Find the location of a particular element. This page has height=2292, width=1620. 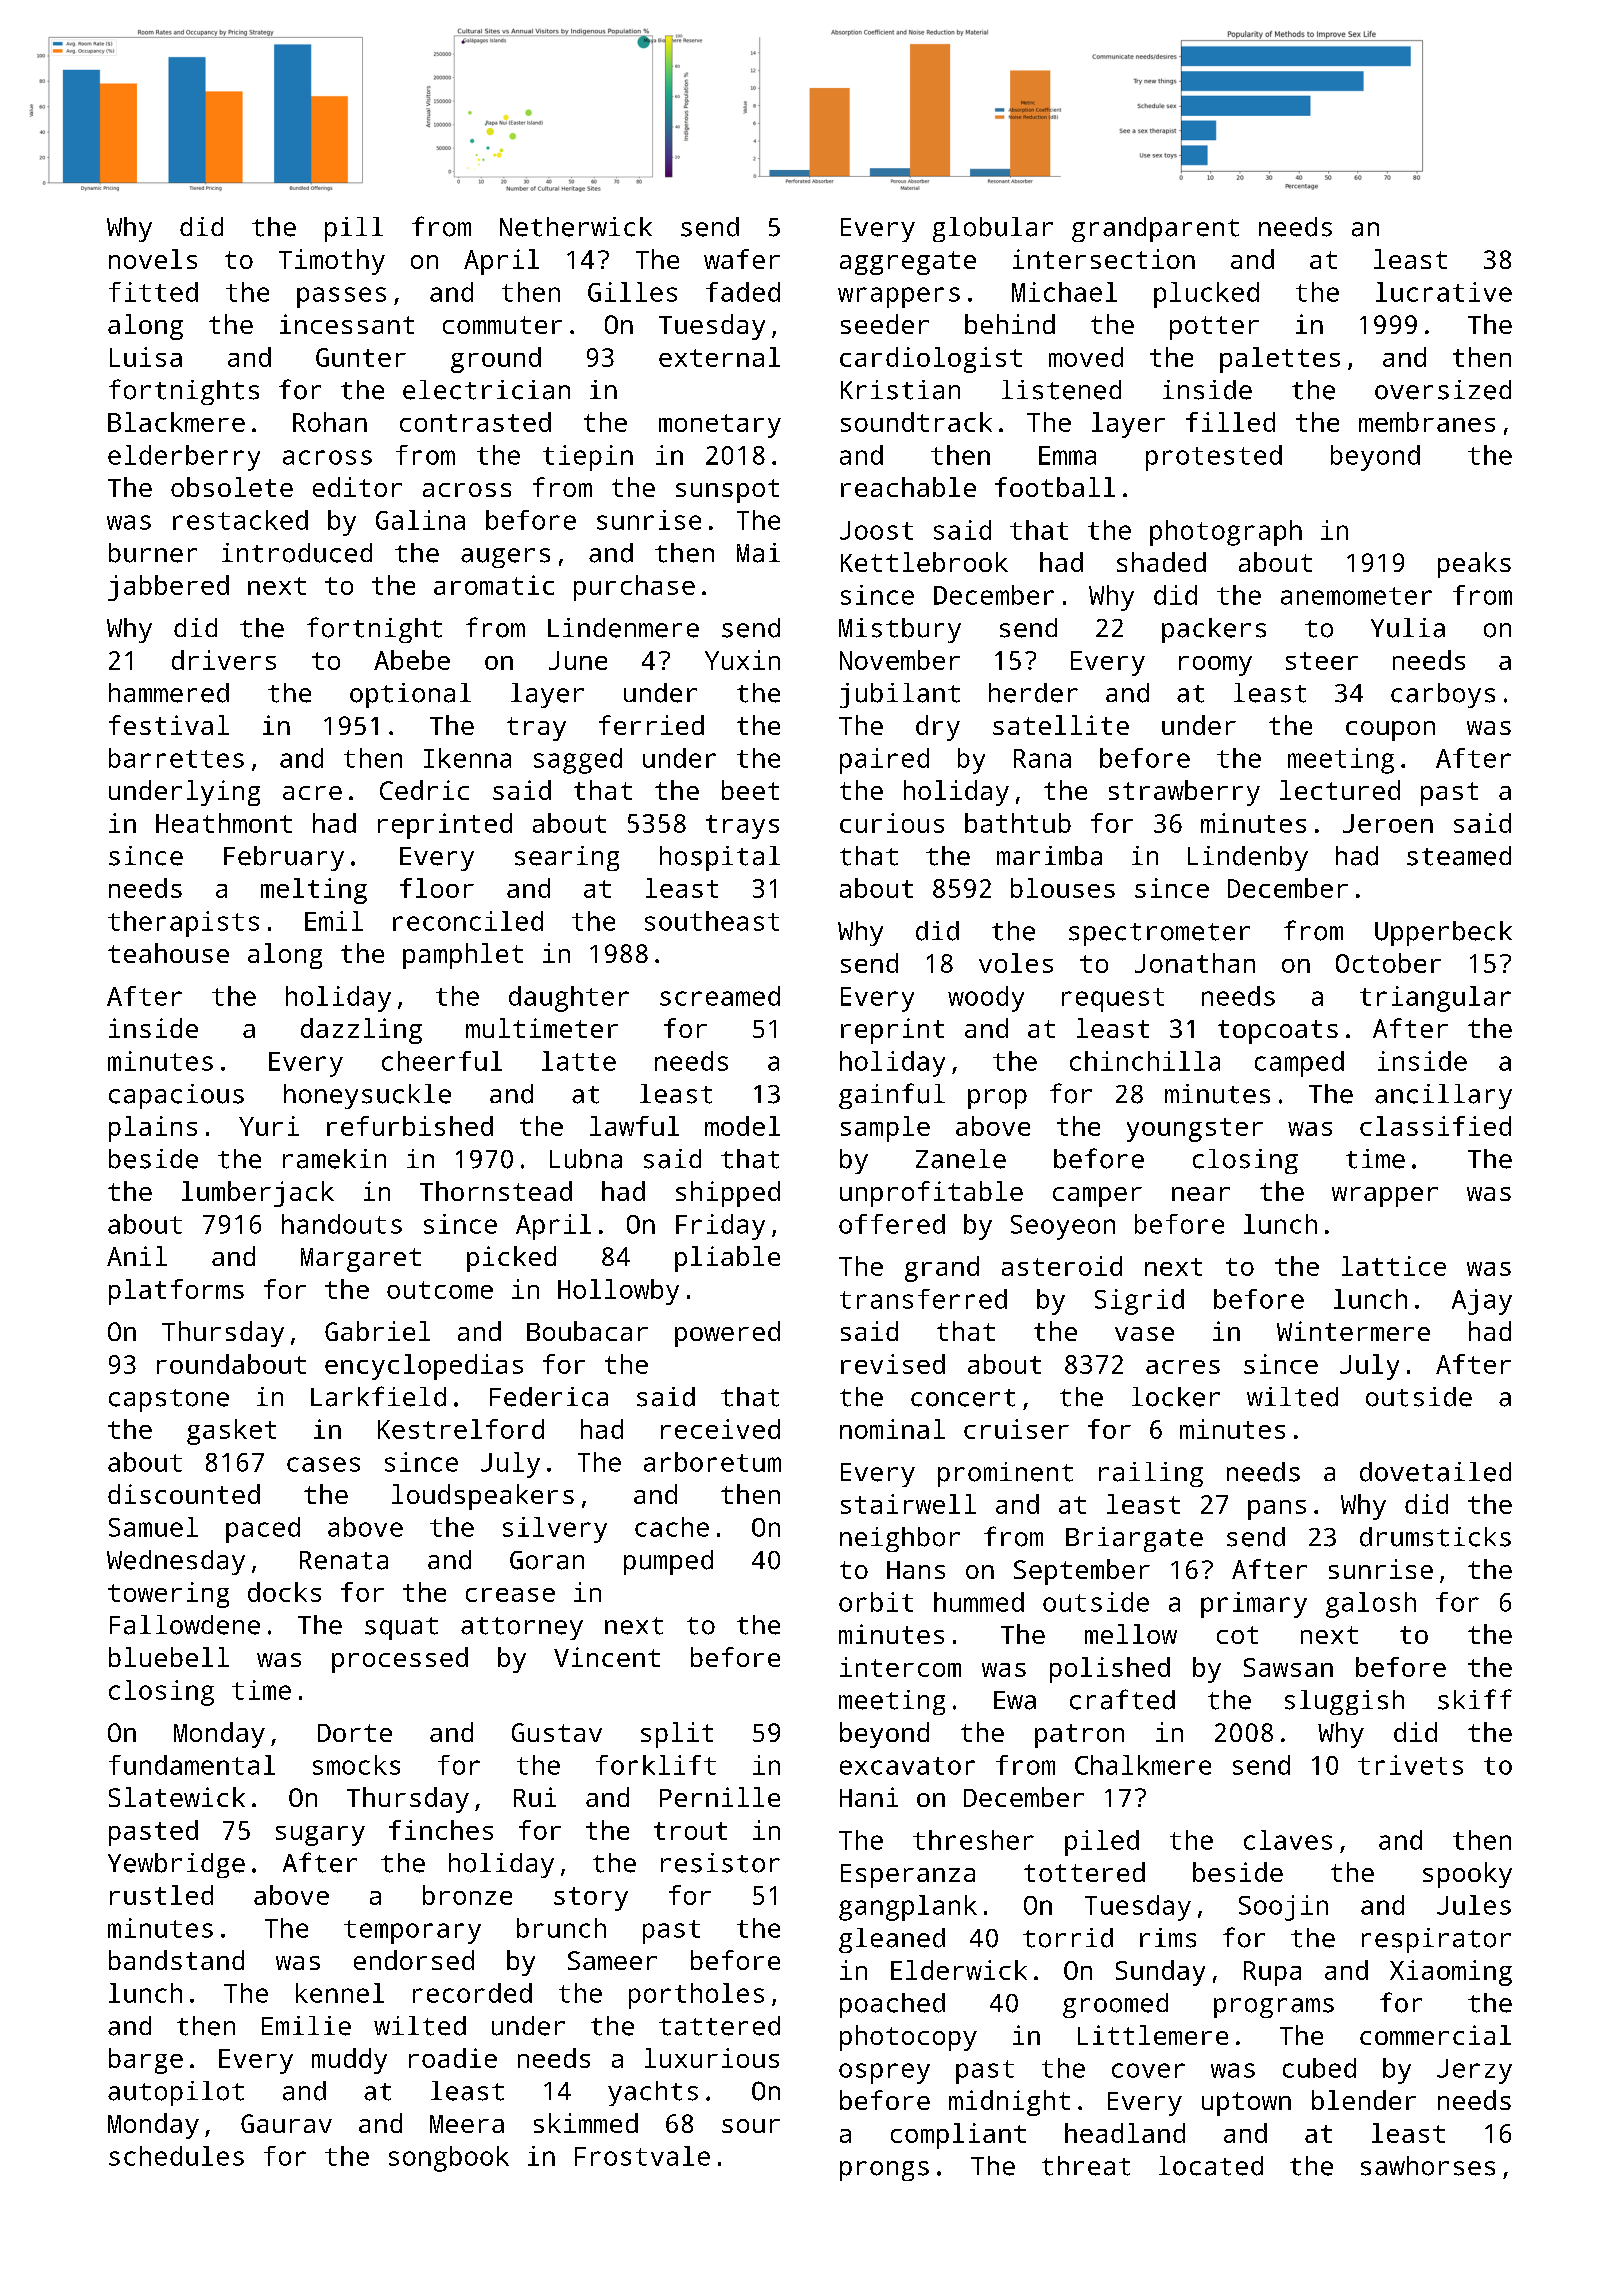

Samuel is located at coordinates (153, 1527).
